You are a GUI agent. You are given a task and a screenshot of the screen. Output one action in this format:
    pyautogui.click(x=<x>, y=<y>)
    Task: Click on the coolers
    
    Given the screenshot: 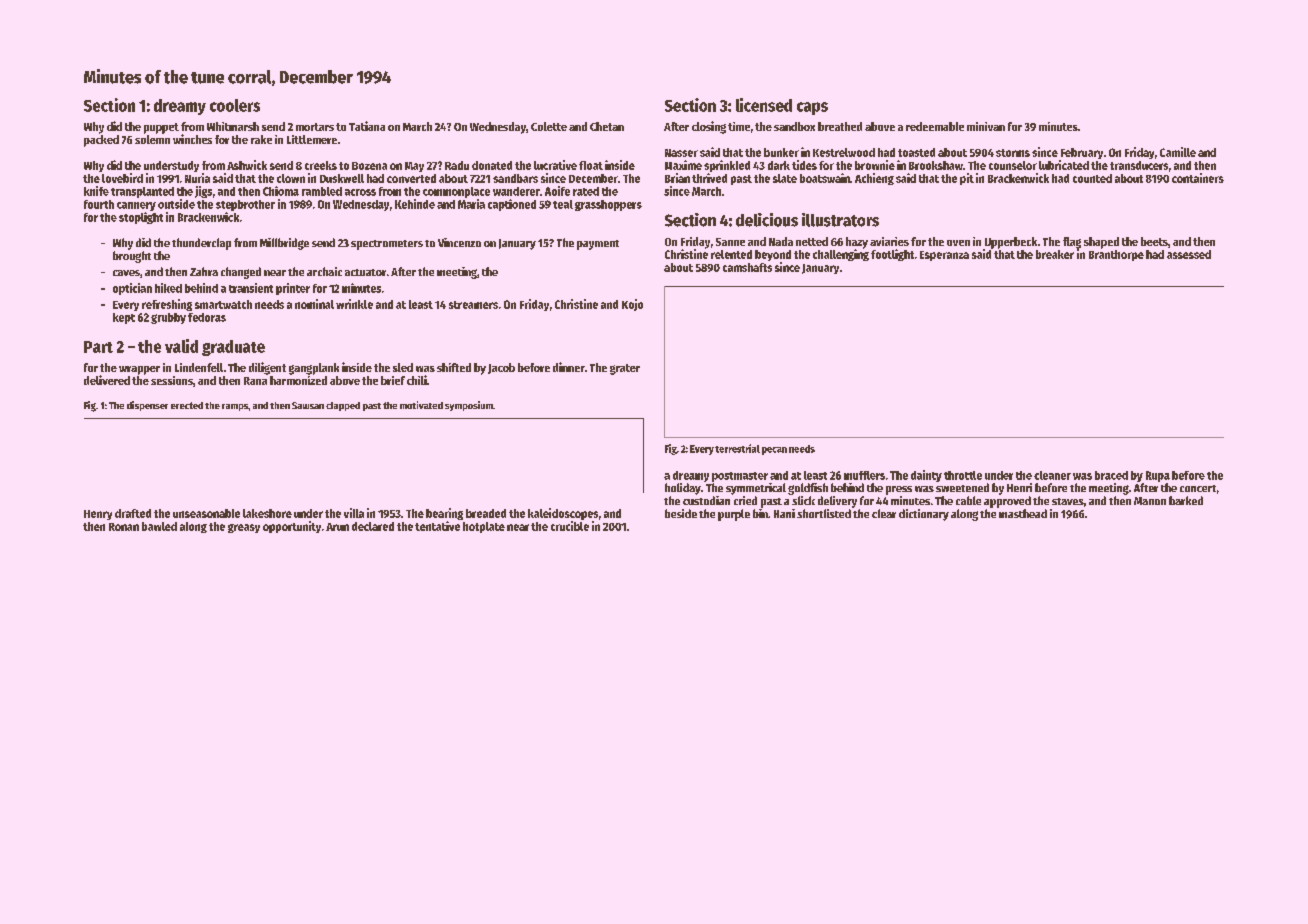 What is the action you would take?
    pyautogui.click(x=235, y=105)
